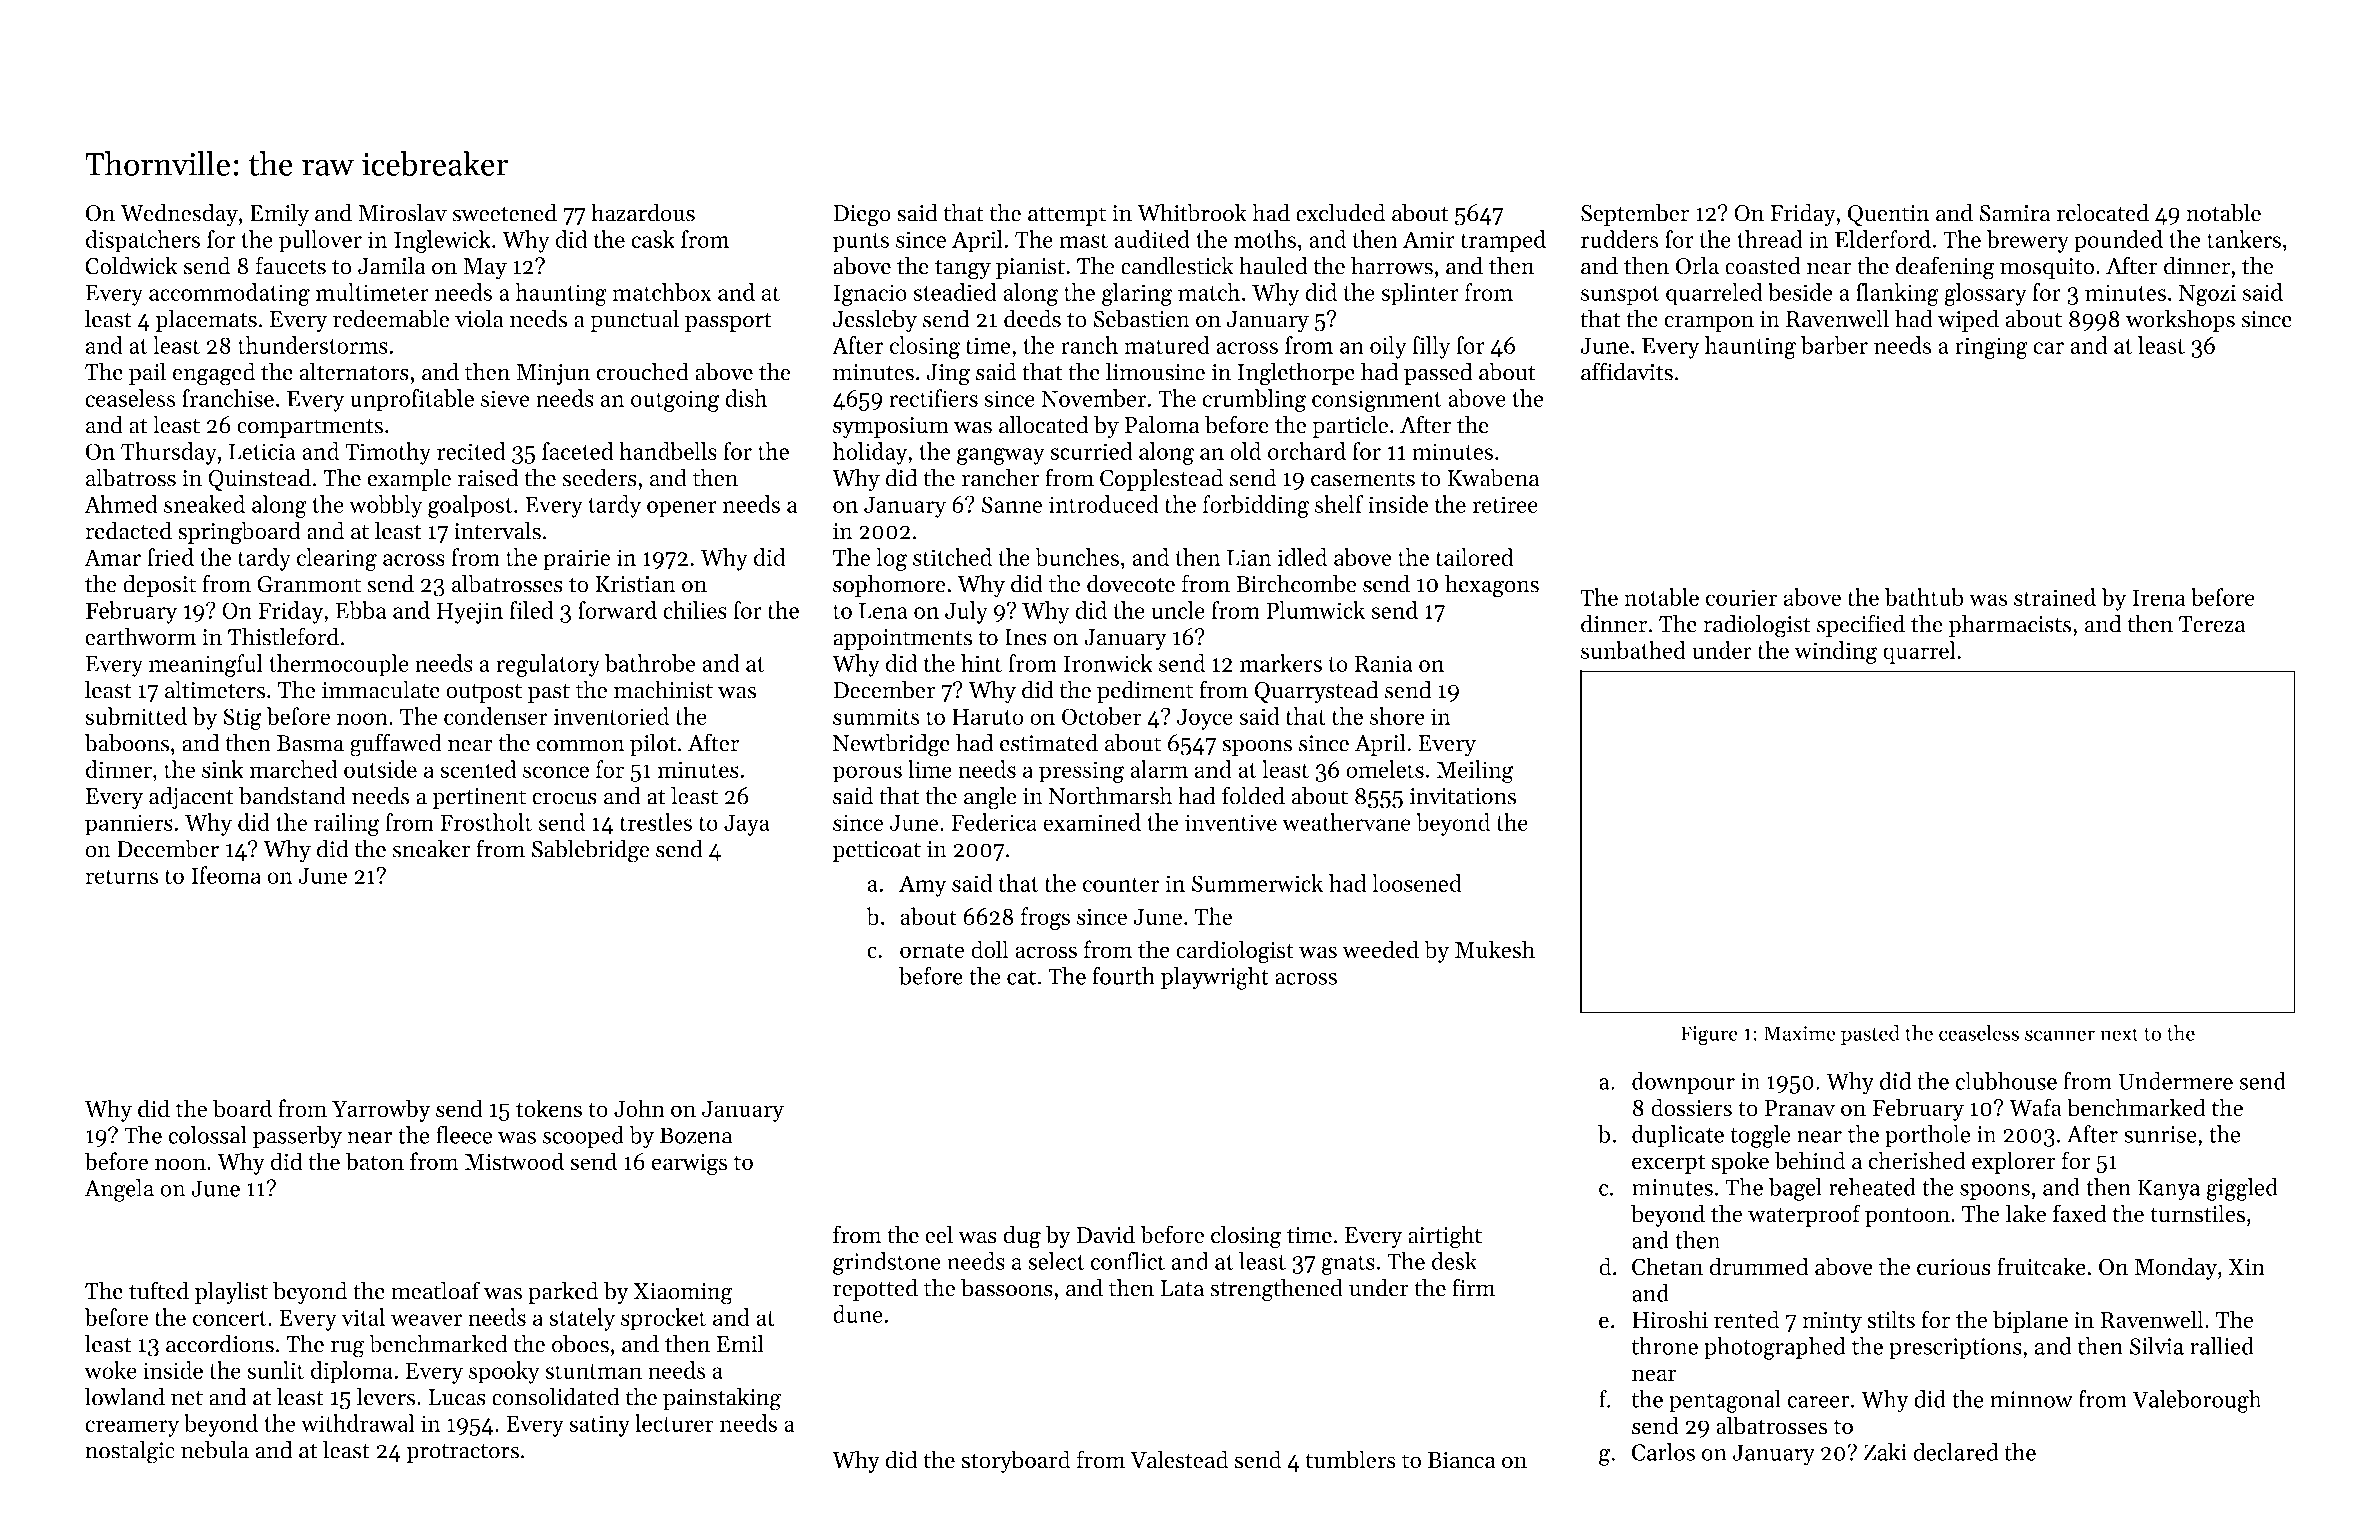  I want to click on relocated, so click(2103, 212).
